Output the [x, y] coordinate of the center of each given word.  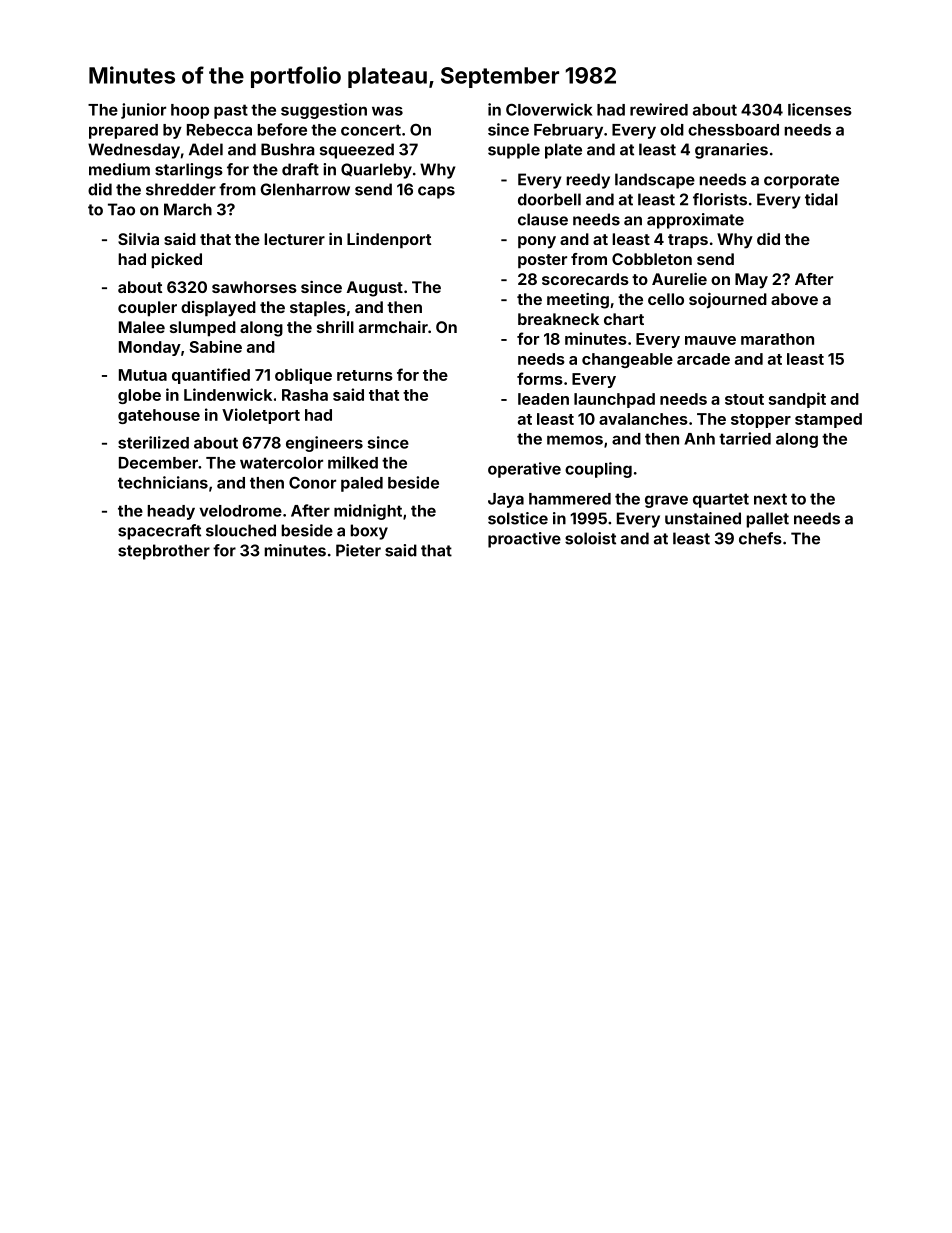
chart [624, 319]
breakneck [558, 319]
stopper [761, 421]
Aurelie [679, 279]
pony [537, 242]
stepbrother [164, 552]
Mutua [143, 375]
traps [688, 241]
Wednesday [134, 151]
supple [514, 151]
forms [540, 378]
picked [176, 261]
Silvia [138, 239]
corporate [801, 181]
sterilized [153, 442]
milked [353, 462]
